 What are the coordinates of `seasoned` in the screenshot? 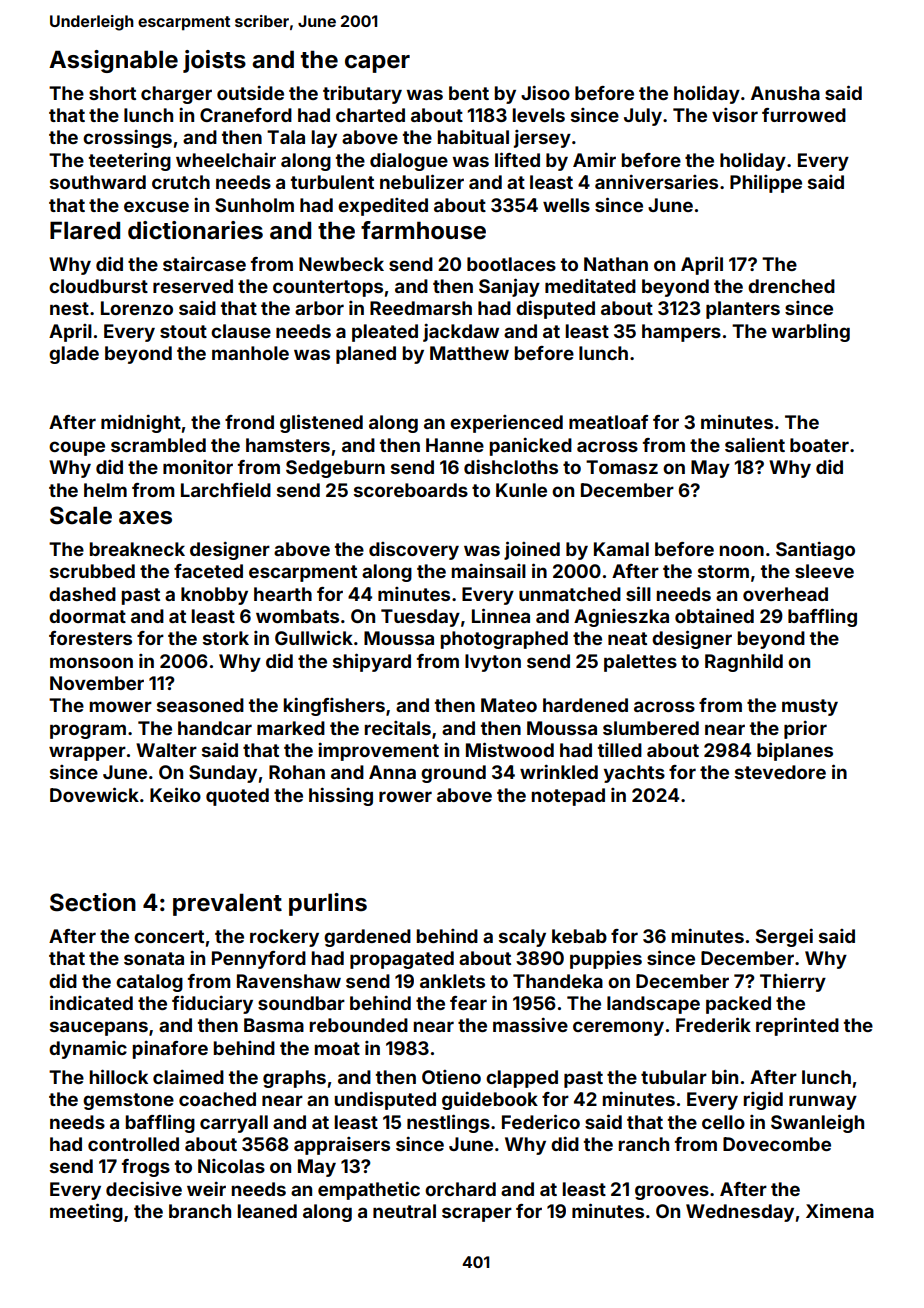 It's located at (200, 705).
